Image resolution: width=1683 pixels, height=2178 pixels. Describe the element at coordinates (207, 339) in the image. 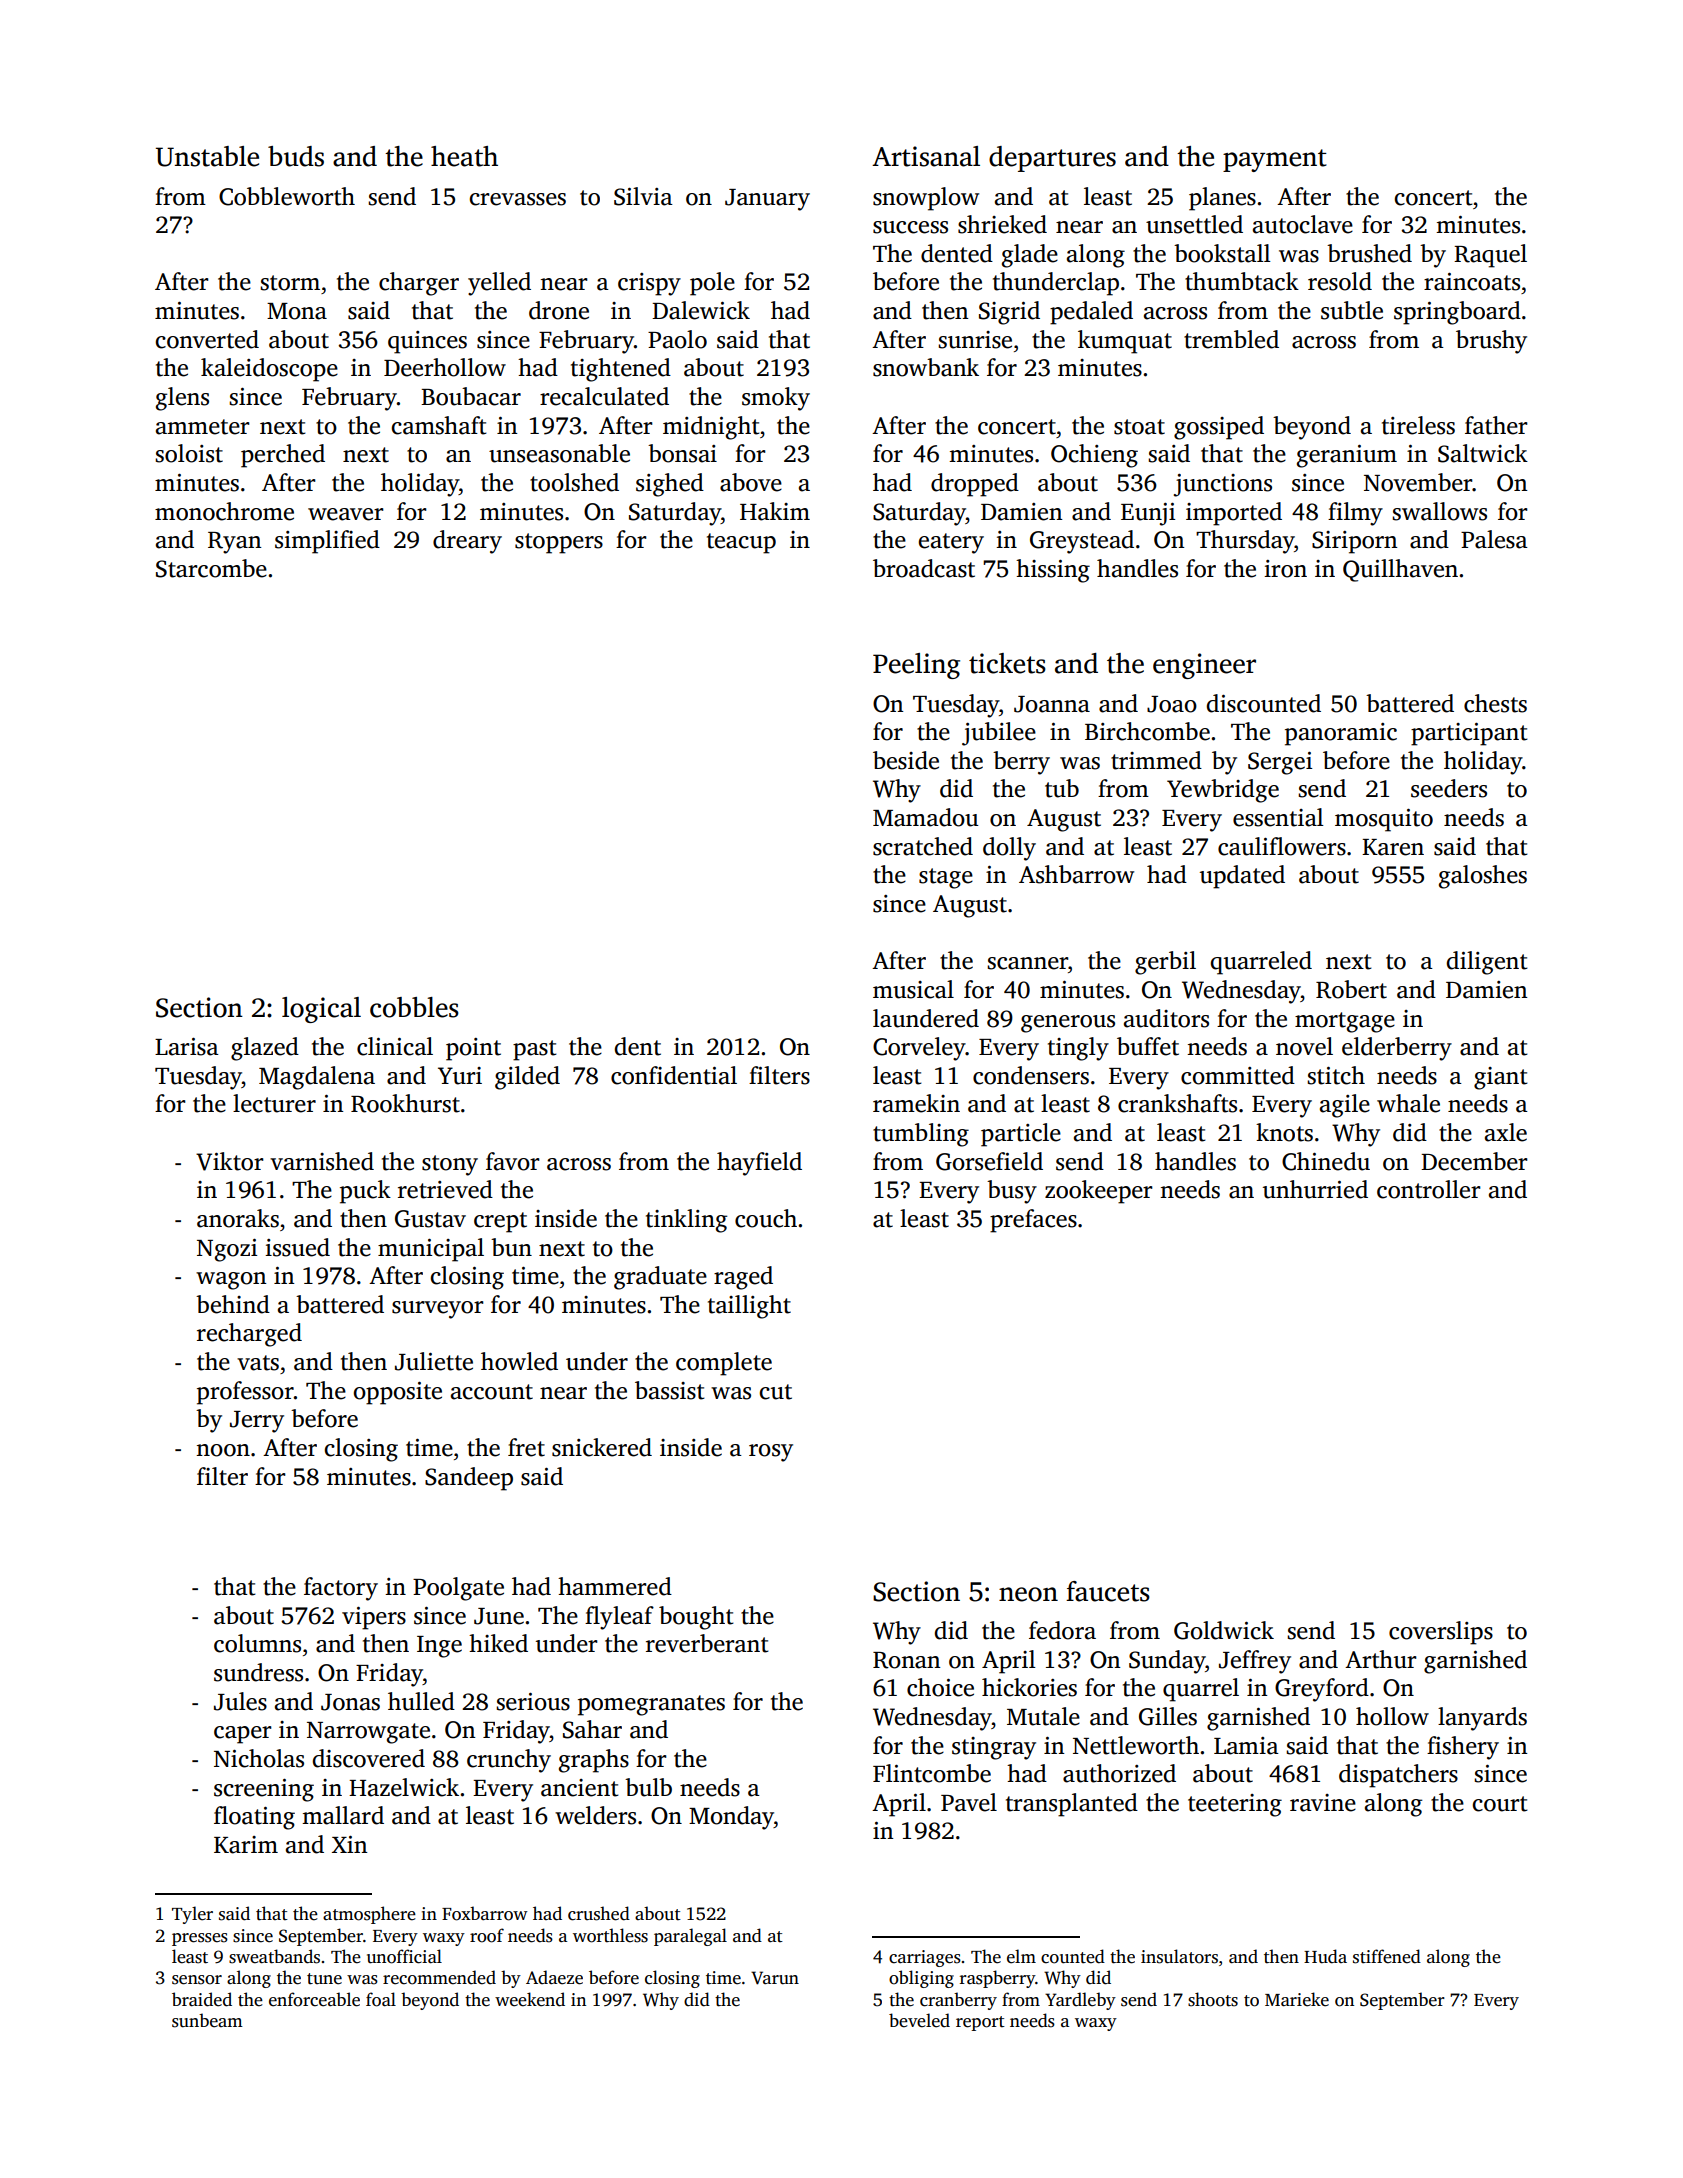

I see `converted` at that location.
